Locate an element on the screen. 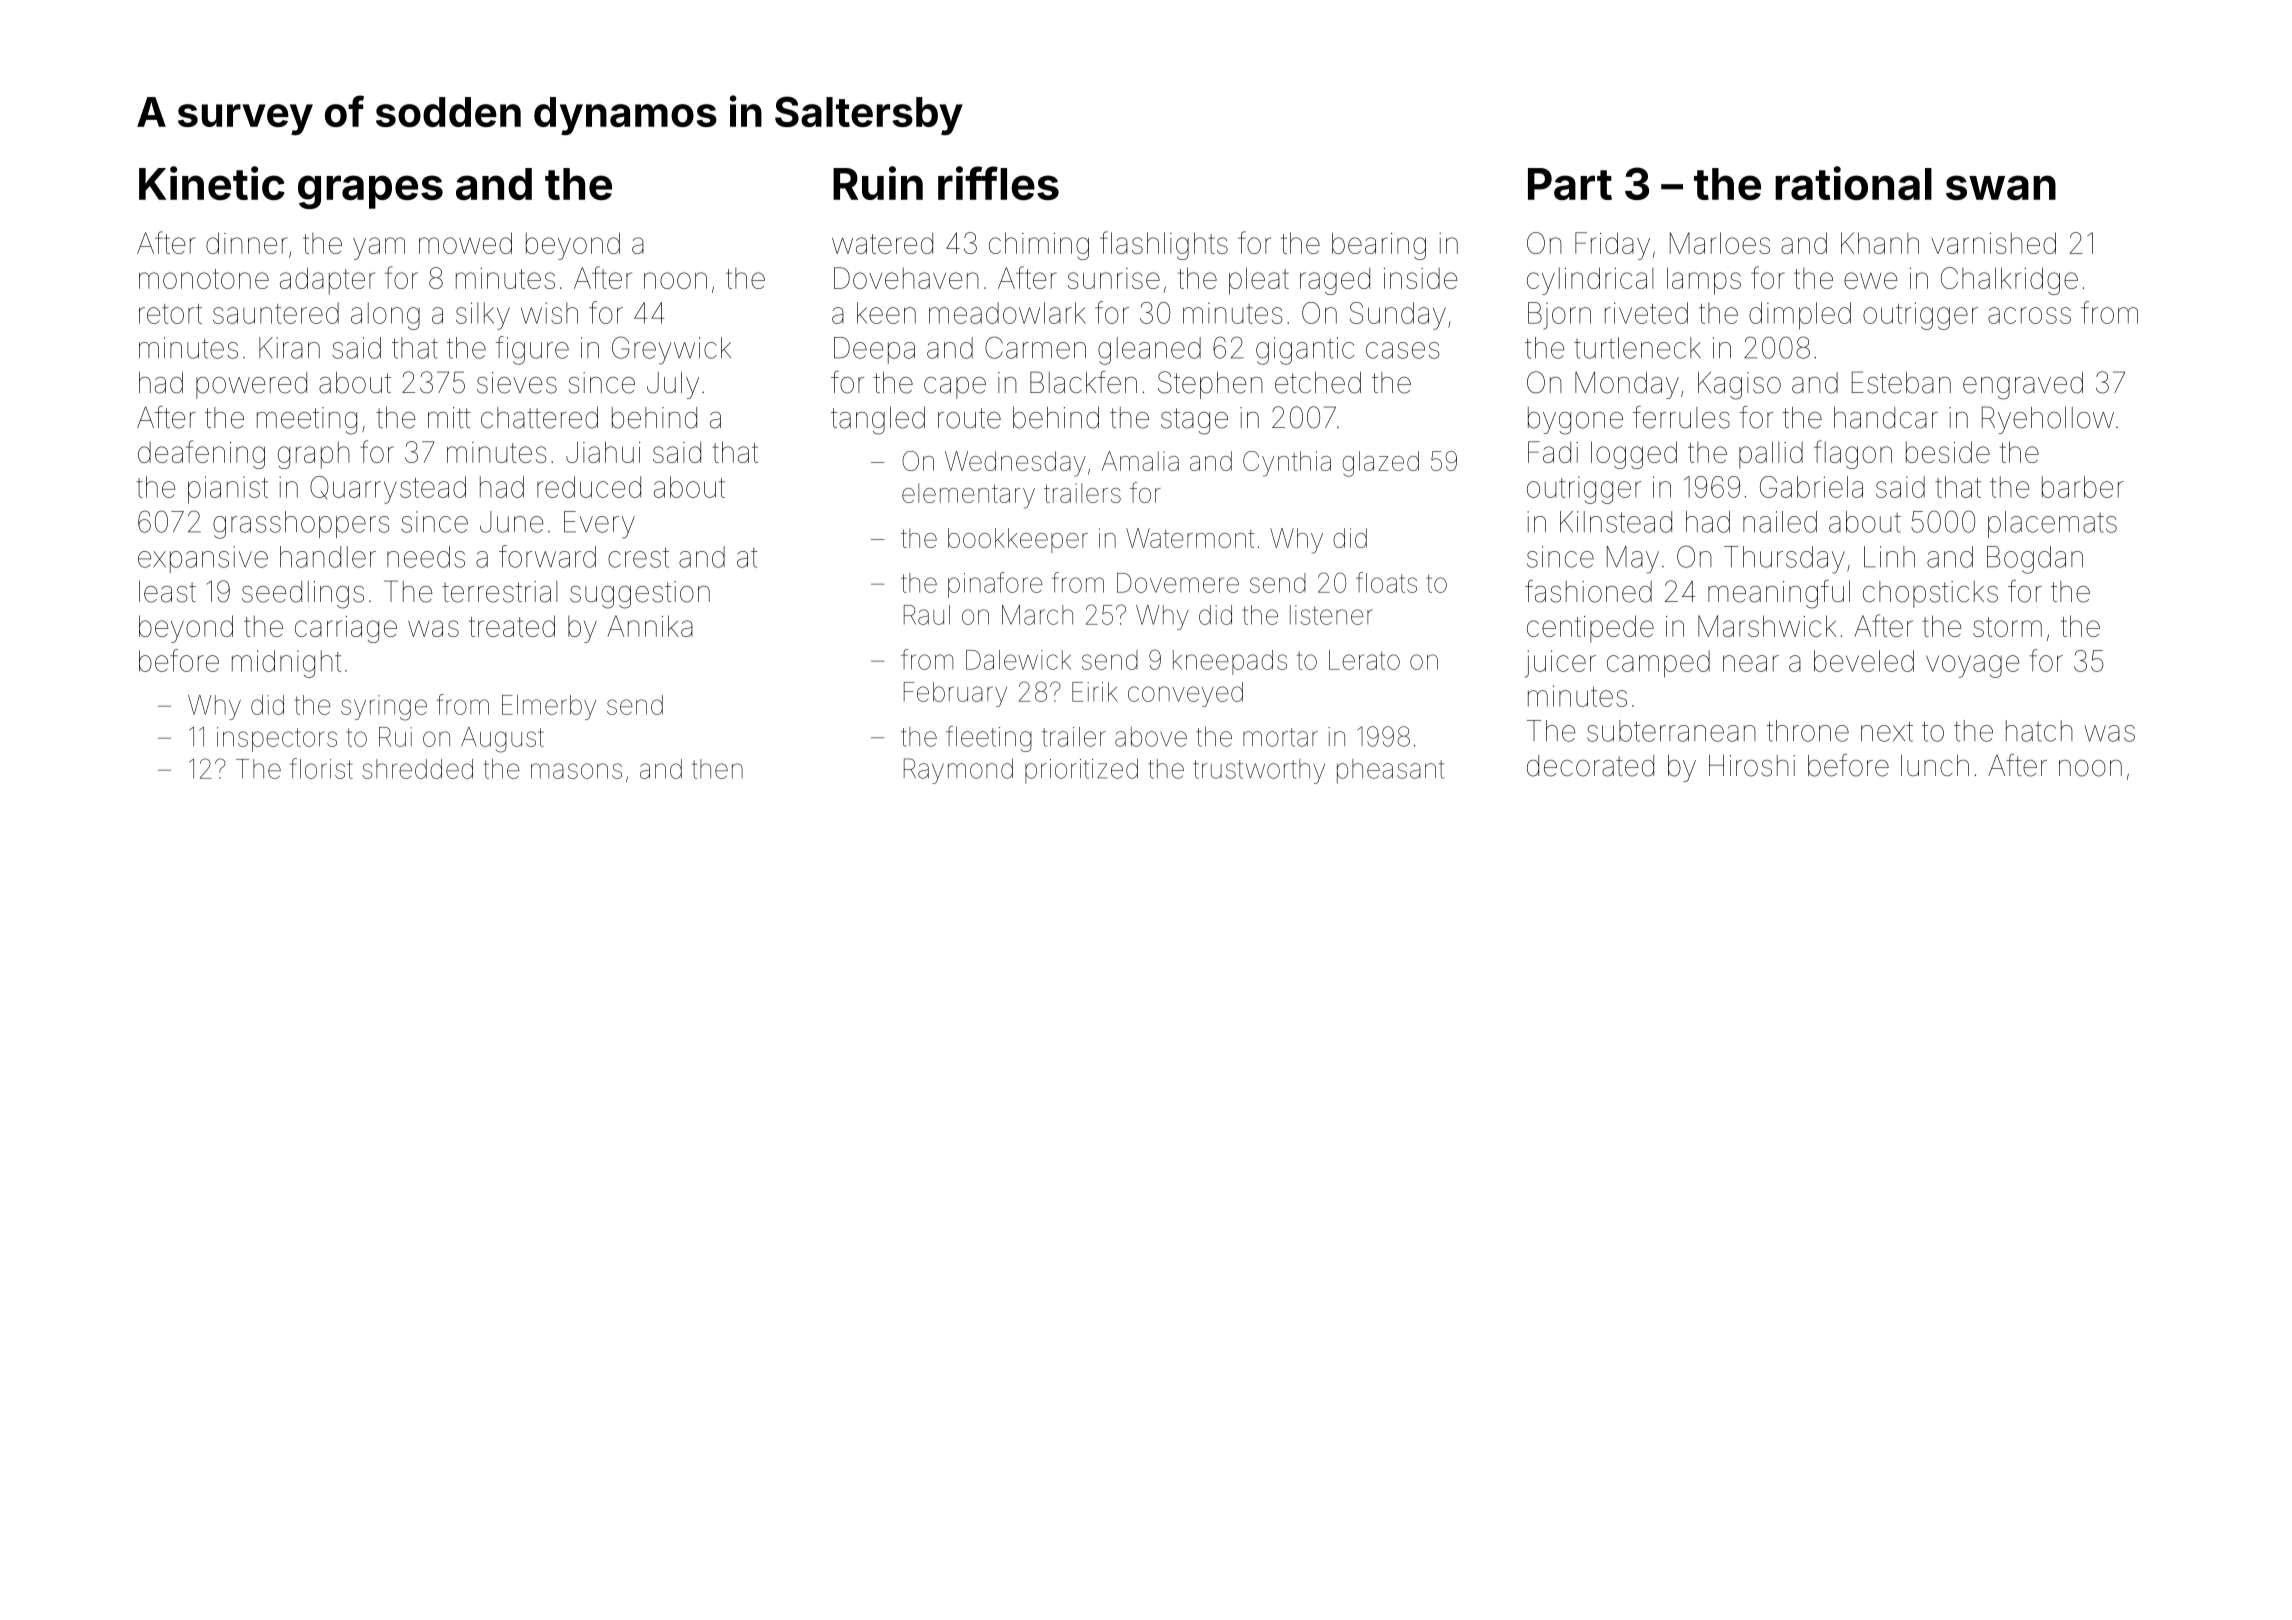  least is located at coordinates (167, 592).
